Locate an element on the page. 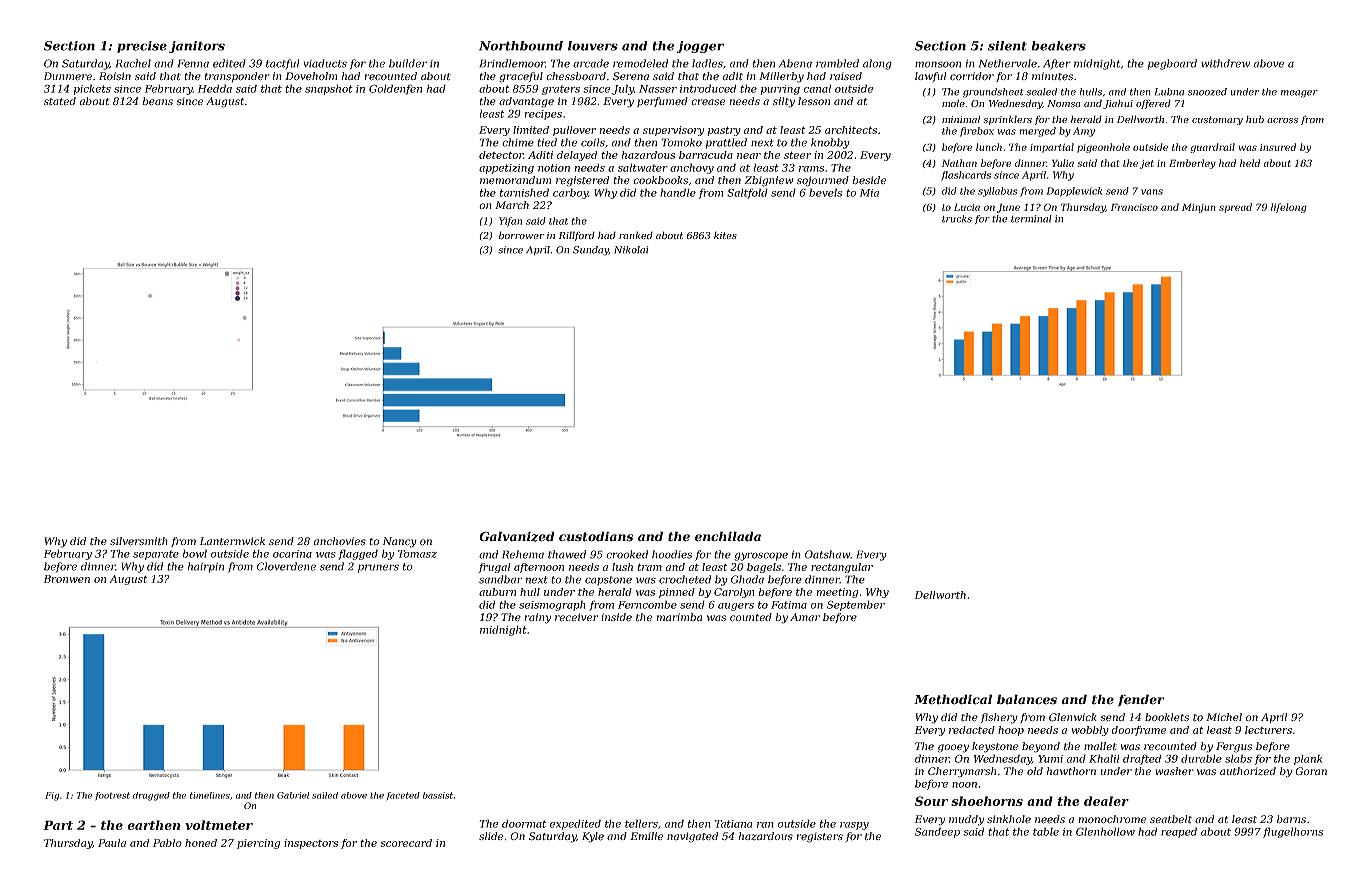  Emilie is located at coordinates (646, 836).
